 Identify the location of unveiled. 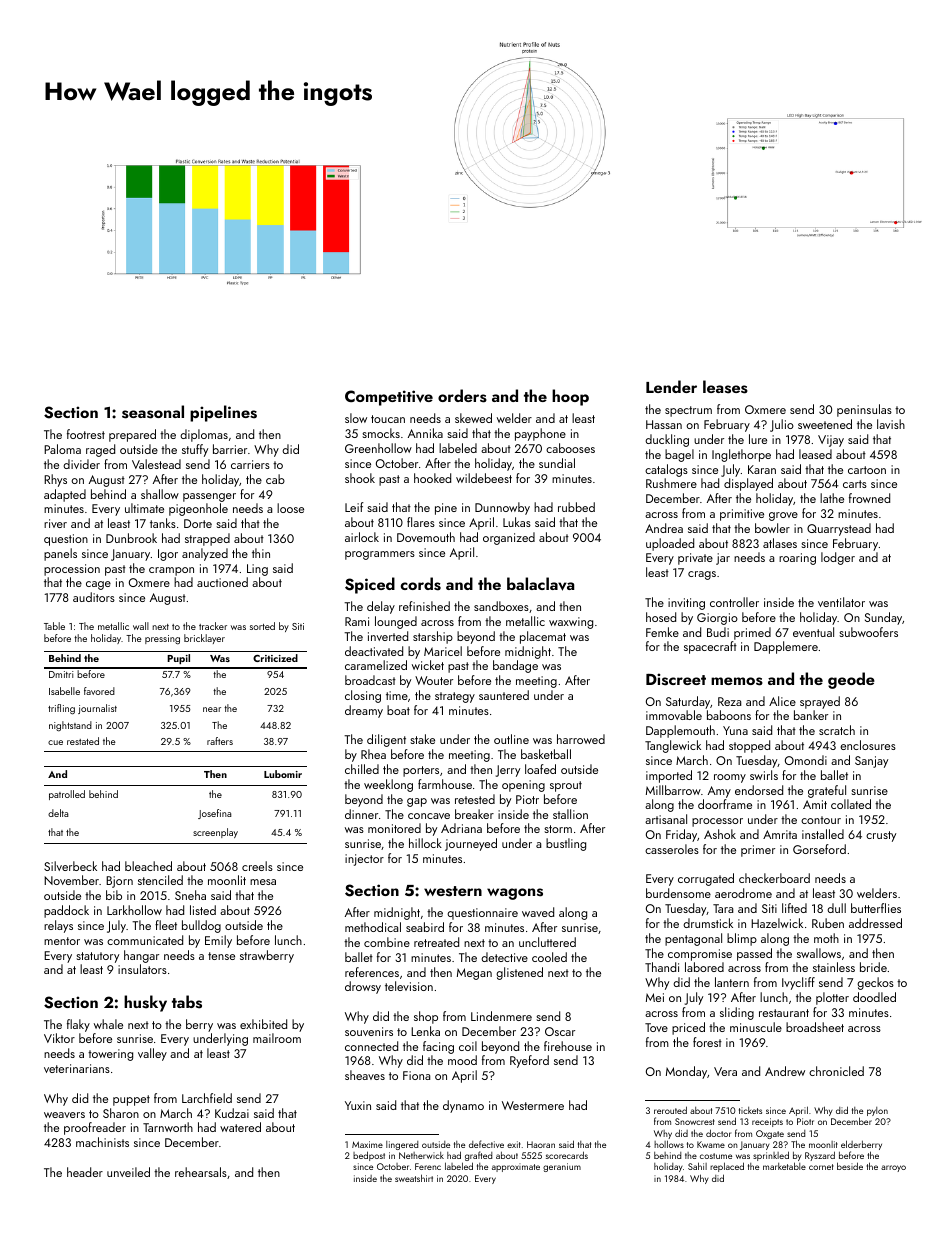
(128, 1172).
